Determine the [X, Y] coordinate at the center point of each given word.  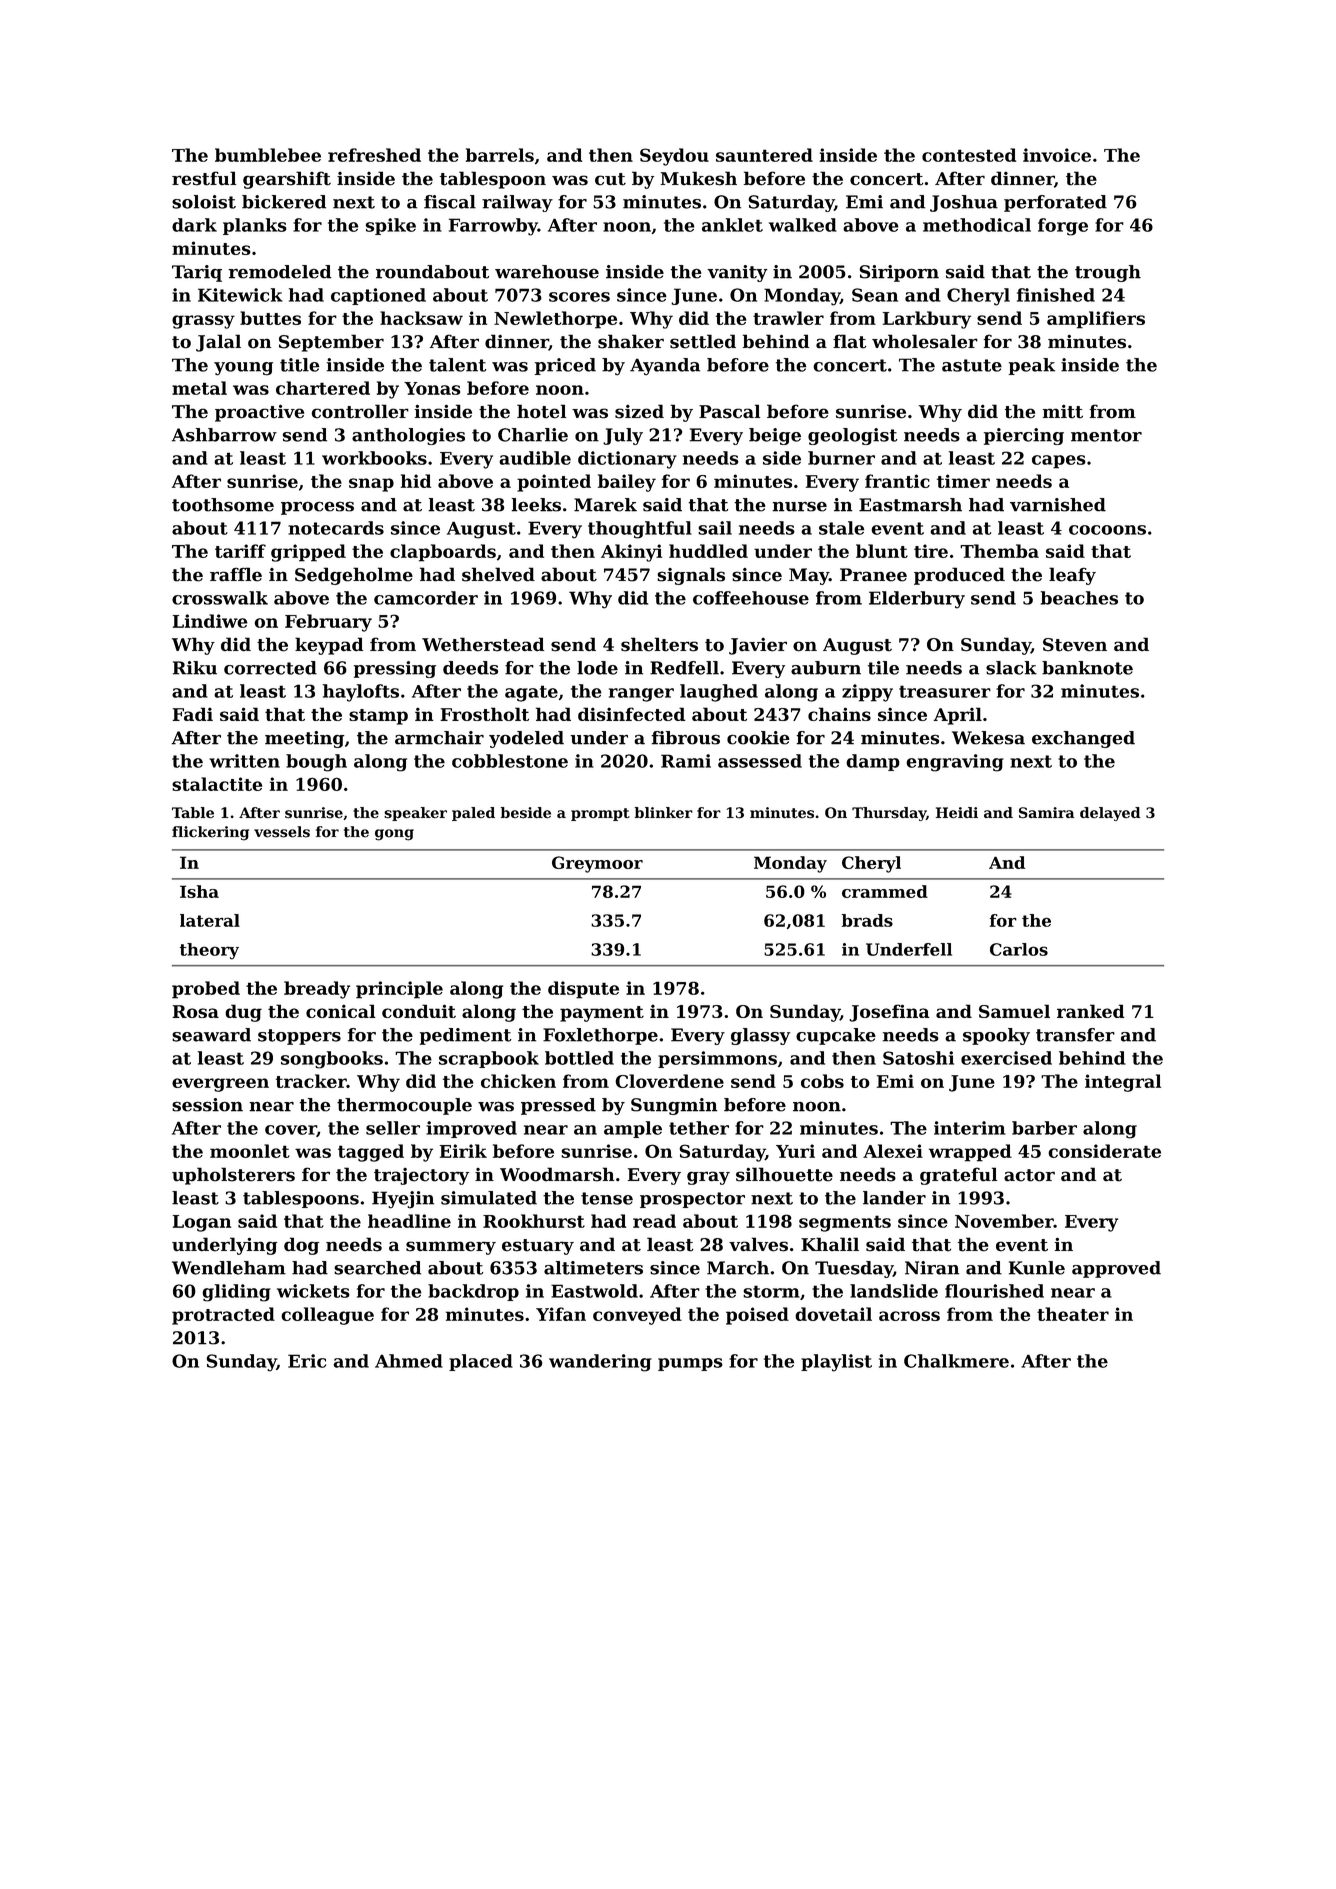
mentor [1106, 435]
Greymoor [597, 864]
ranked [1091, 1011]
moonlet [250, 1151]
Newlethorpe [555, 320]
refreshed [374, 155]
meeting [304, 739]
